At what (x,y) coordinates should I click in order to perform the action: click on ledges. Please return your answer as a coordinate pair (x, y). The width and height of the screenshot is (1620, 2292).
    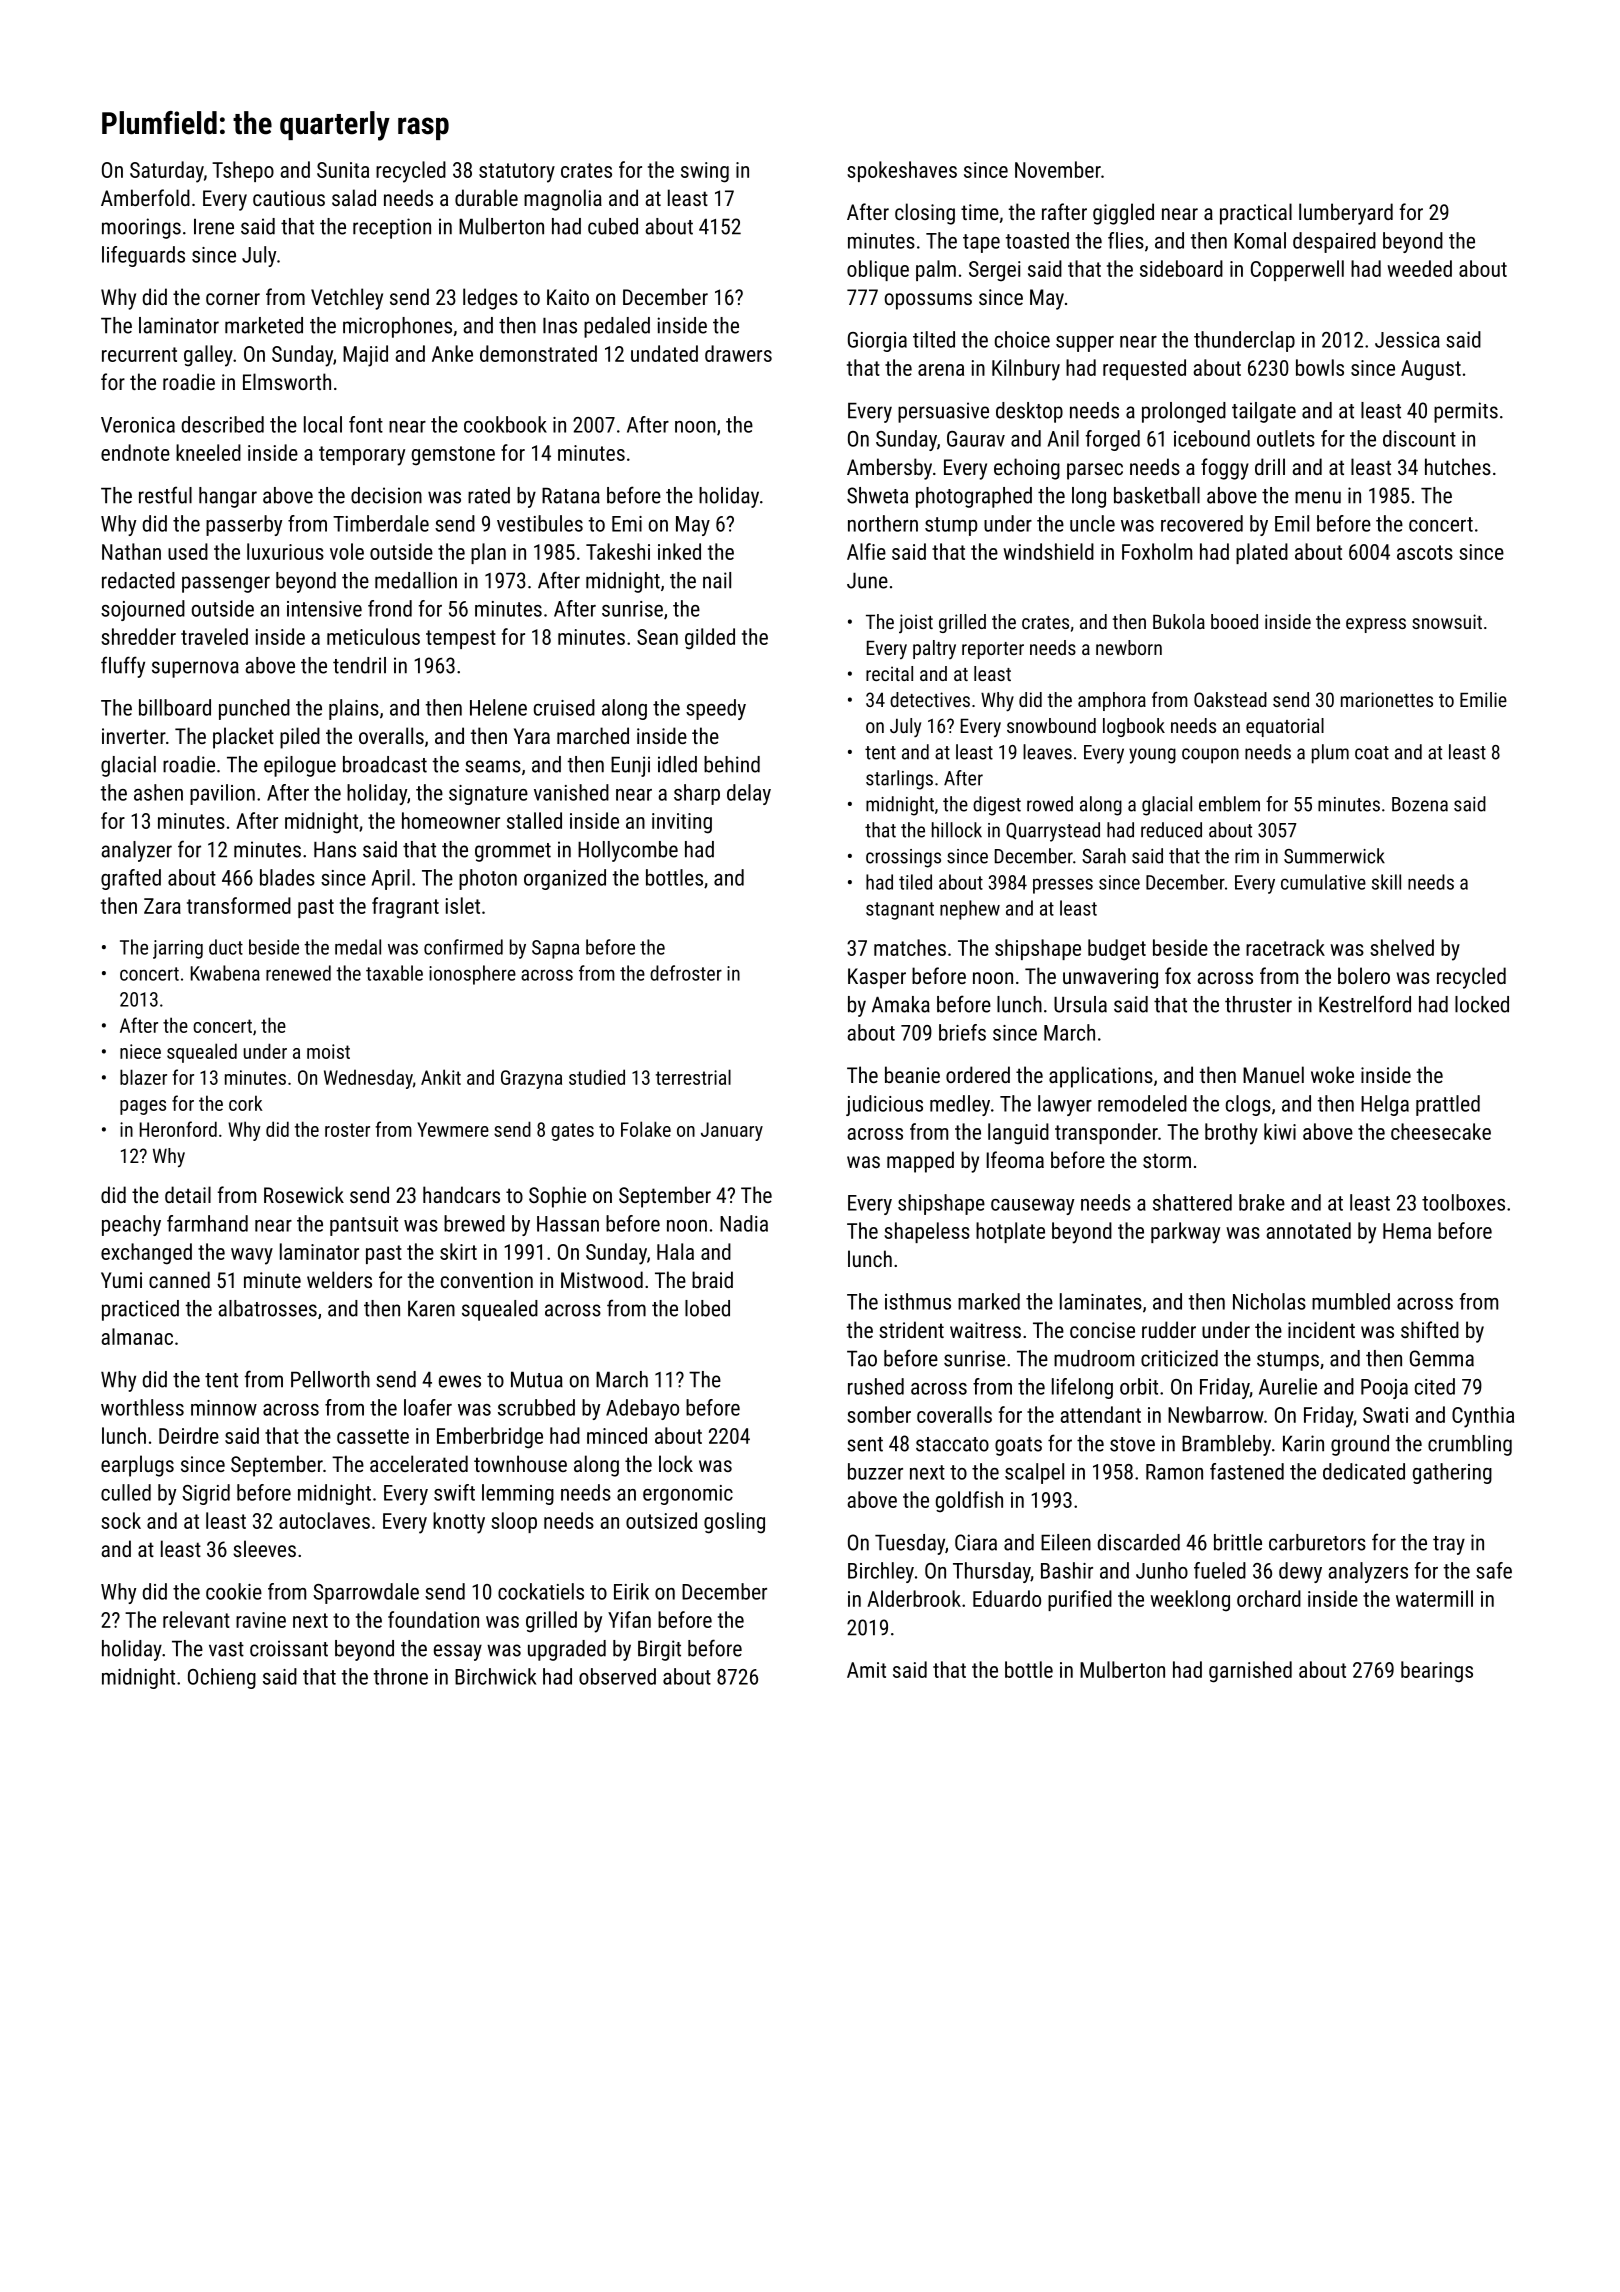
    Looking at the image, I should click on (490, 299).
